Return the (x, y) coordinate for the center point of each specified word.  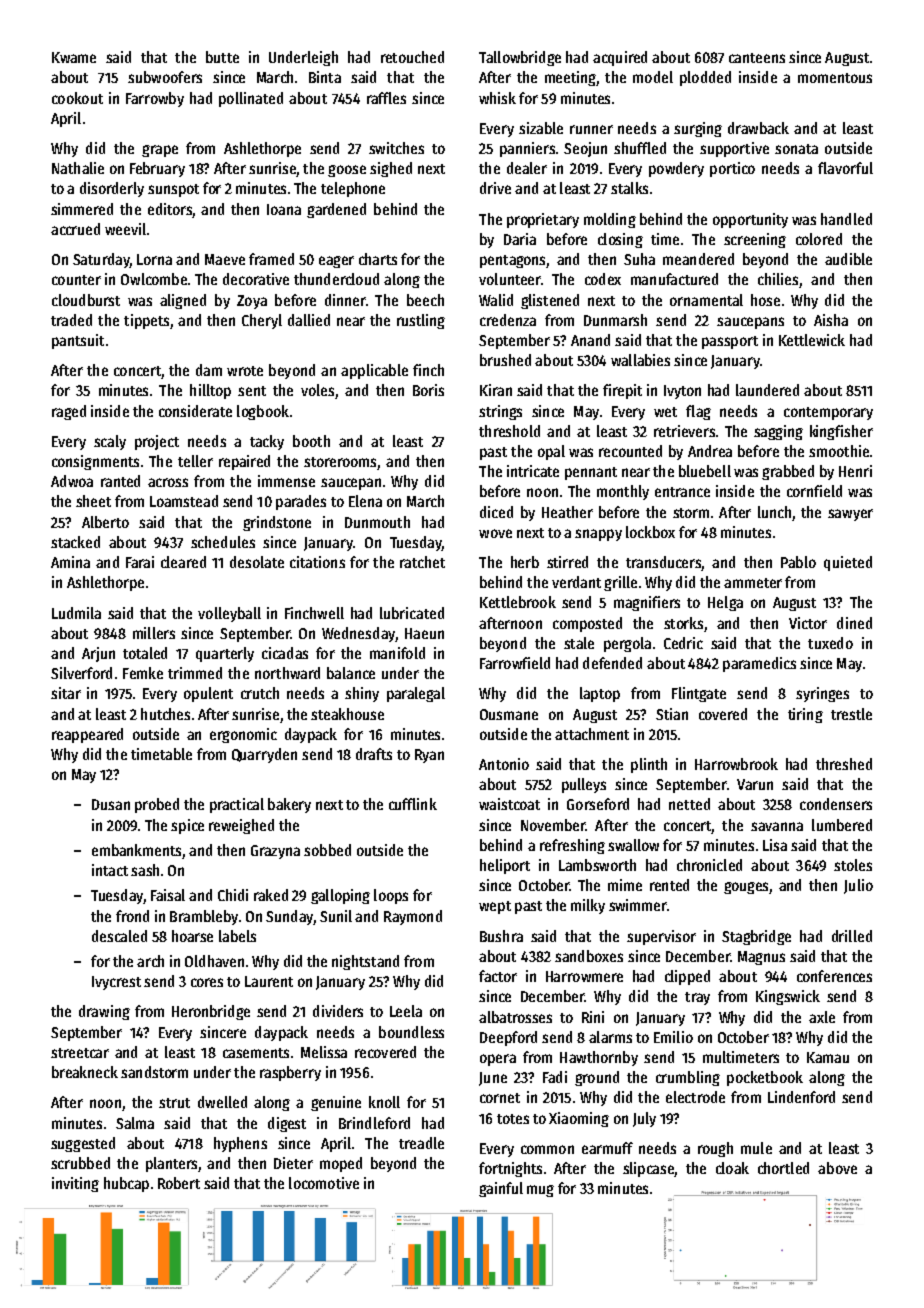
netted (689, 804)
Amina (70, 562)
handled (846, 219)
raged (69, 412)
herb (525, 562)
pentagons (512, 261)
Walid (496, 300)
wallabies (640, 360)
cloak (732, 1168)
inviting (75, 1184)
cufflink (413, 804)
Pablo (798, 562)
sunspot (173, 190)
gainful (501, 1189)
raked (271, 895)
